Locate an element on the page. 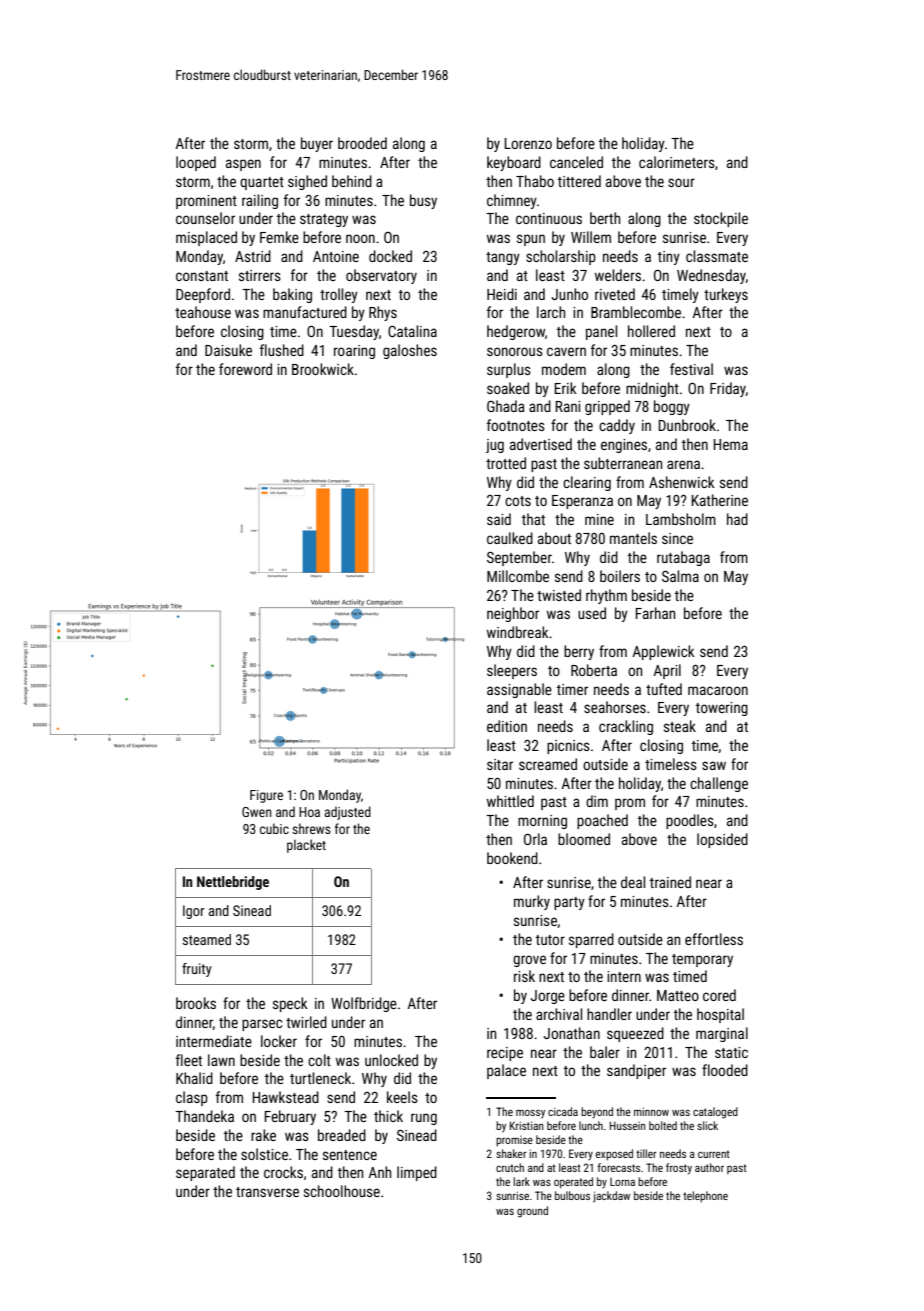 This image has height=1311, width=924. Applewick is located at coordinates (663, 652).
